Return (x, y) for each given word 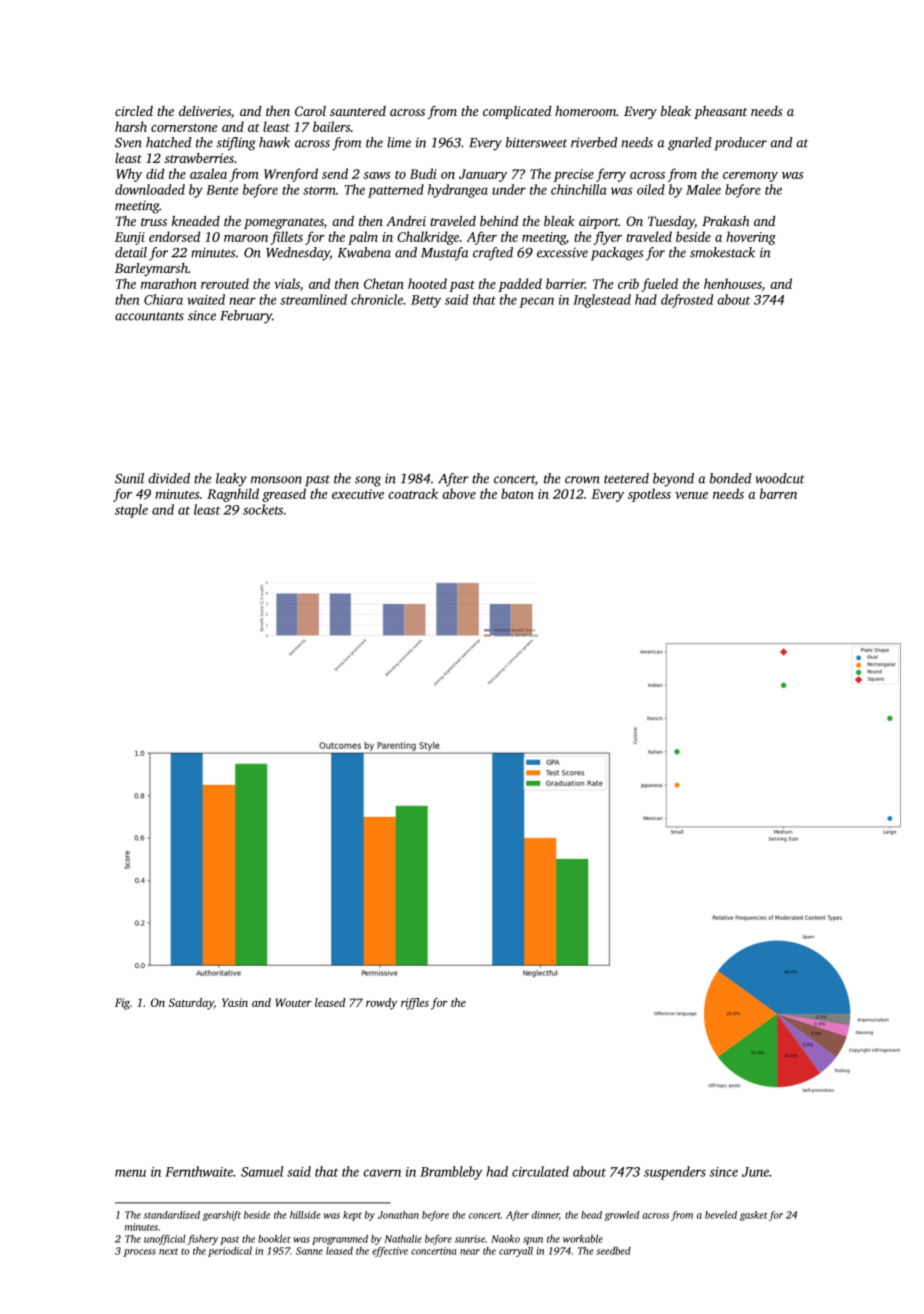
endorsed (174, 236)
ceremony (750, 177)
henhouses (733, 283)
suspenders (675, 1173)
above (459, 493)
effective (390, 1252)
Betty (426, 301)
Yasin (235, 1002)
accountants (149, 316)
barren (778, 493)
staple (131, 511)
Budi (423, 173)
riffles (415, 1004)
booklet (274, 1239)
